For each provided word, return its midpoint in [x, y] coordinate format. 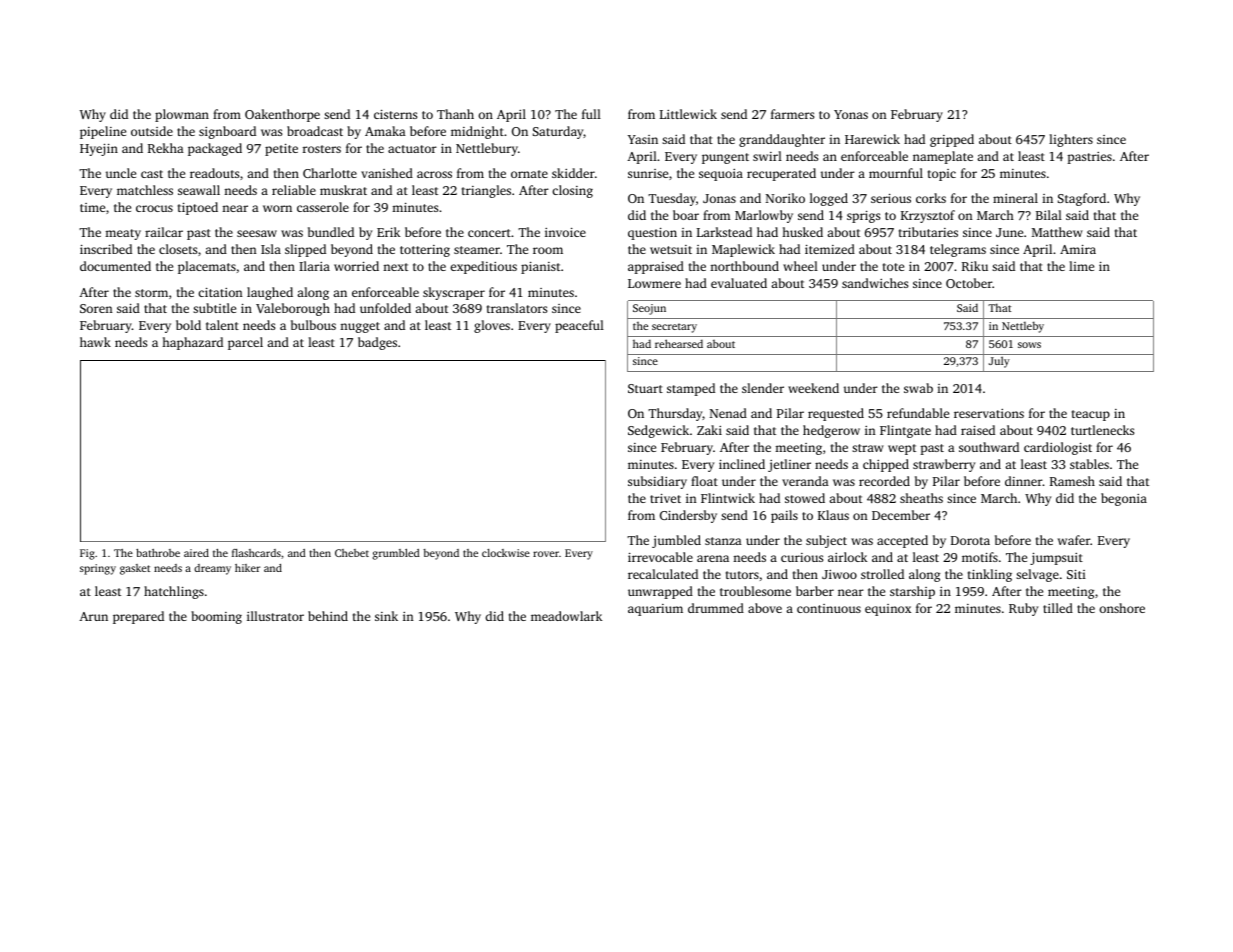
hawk [95, 342]
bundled [331, 232]
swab [918, 388]
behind [328, 616]
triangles [486, 191]
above [765, 608]
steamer [477, 250]
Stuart [645, 388]
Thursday [675, 414]
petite [281, 149]
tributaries [928, 232]
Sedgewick [658, 431]
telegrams [958, 250]
